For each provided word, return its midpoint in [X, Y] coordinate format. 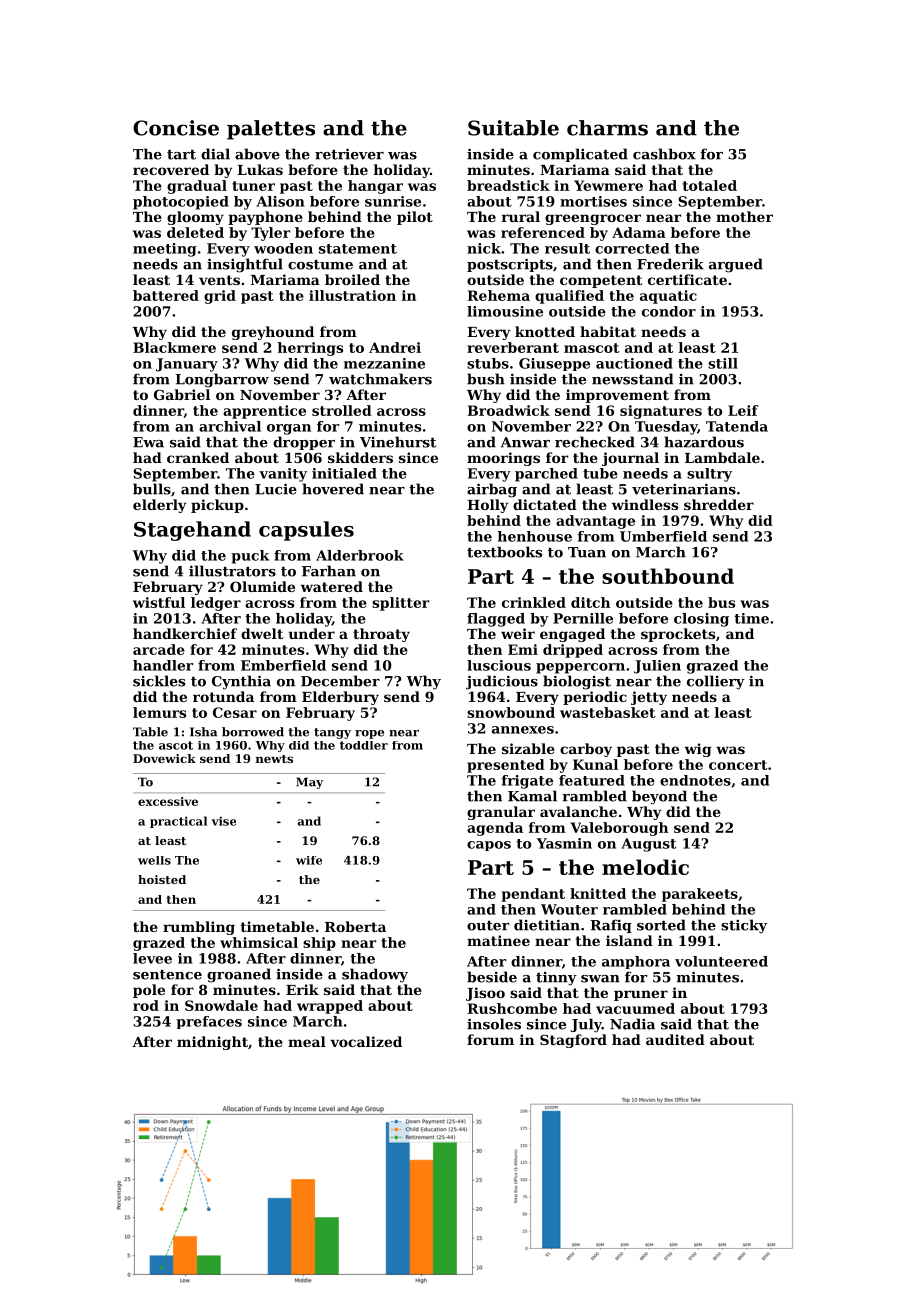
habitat [608, 331]
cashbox [664, 154]
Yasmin [564, 843]
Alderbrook [360, 555]
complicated [580, 155]
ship [319, 944]
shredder [719, 504]
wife [309, 860]
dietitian [547, 925]
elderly [160, 506]
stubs [488, 363]
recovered [171, 169]
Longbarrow [222, 380]
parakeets [700, 895]
